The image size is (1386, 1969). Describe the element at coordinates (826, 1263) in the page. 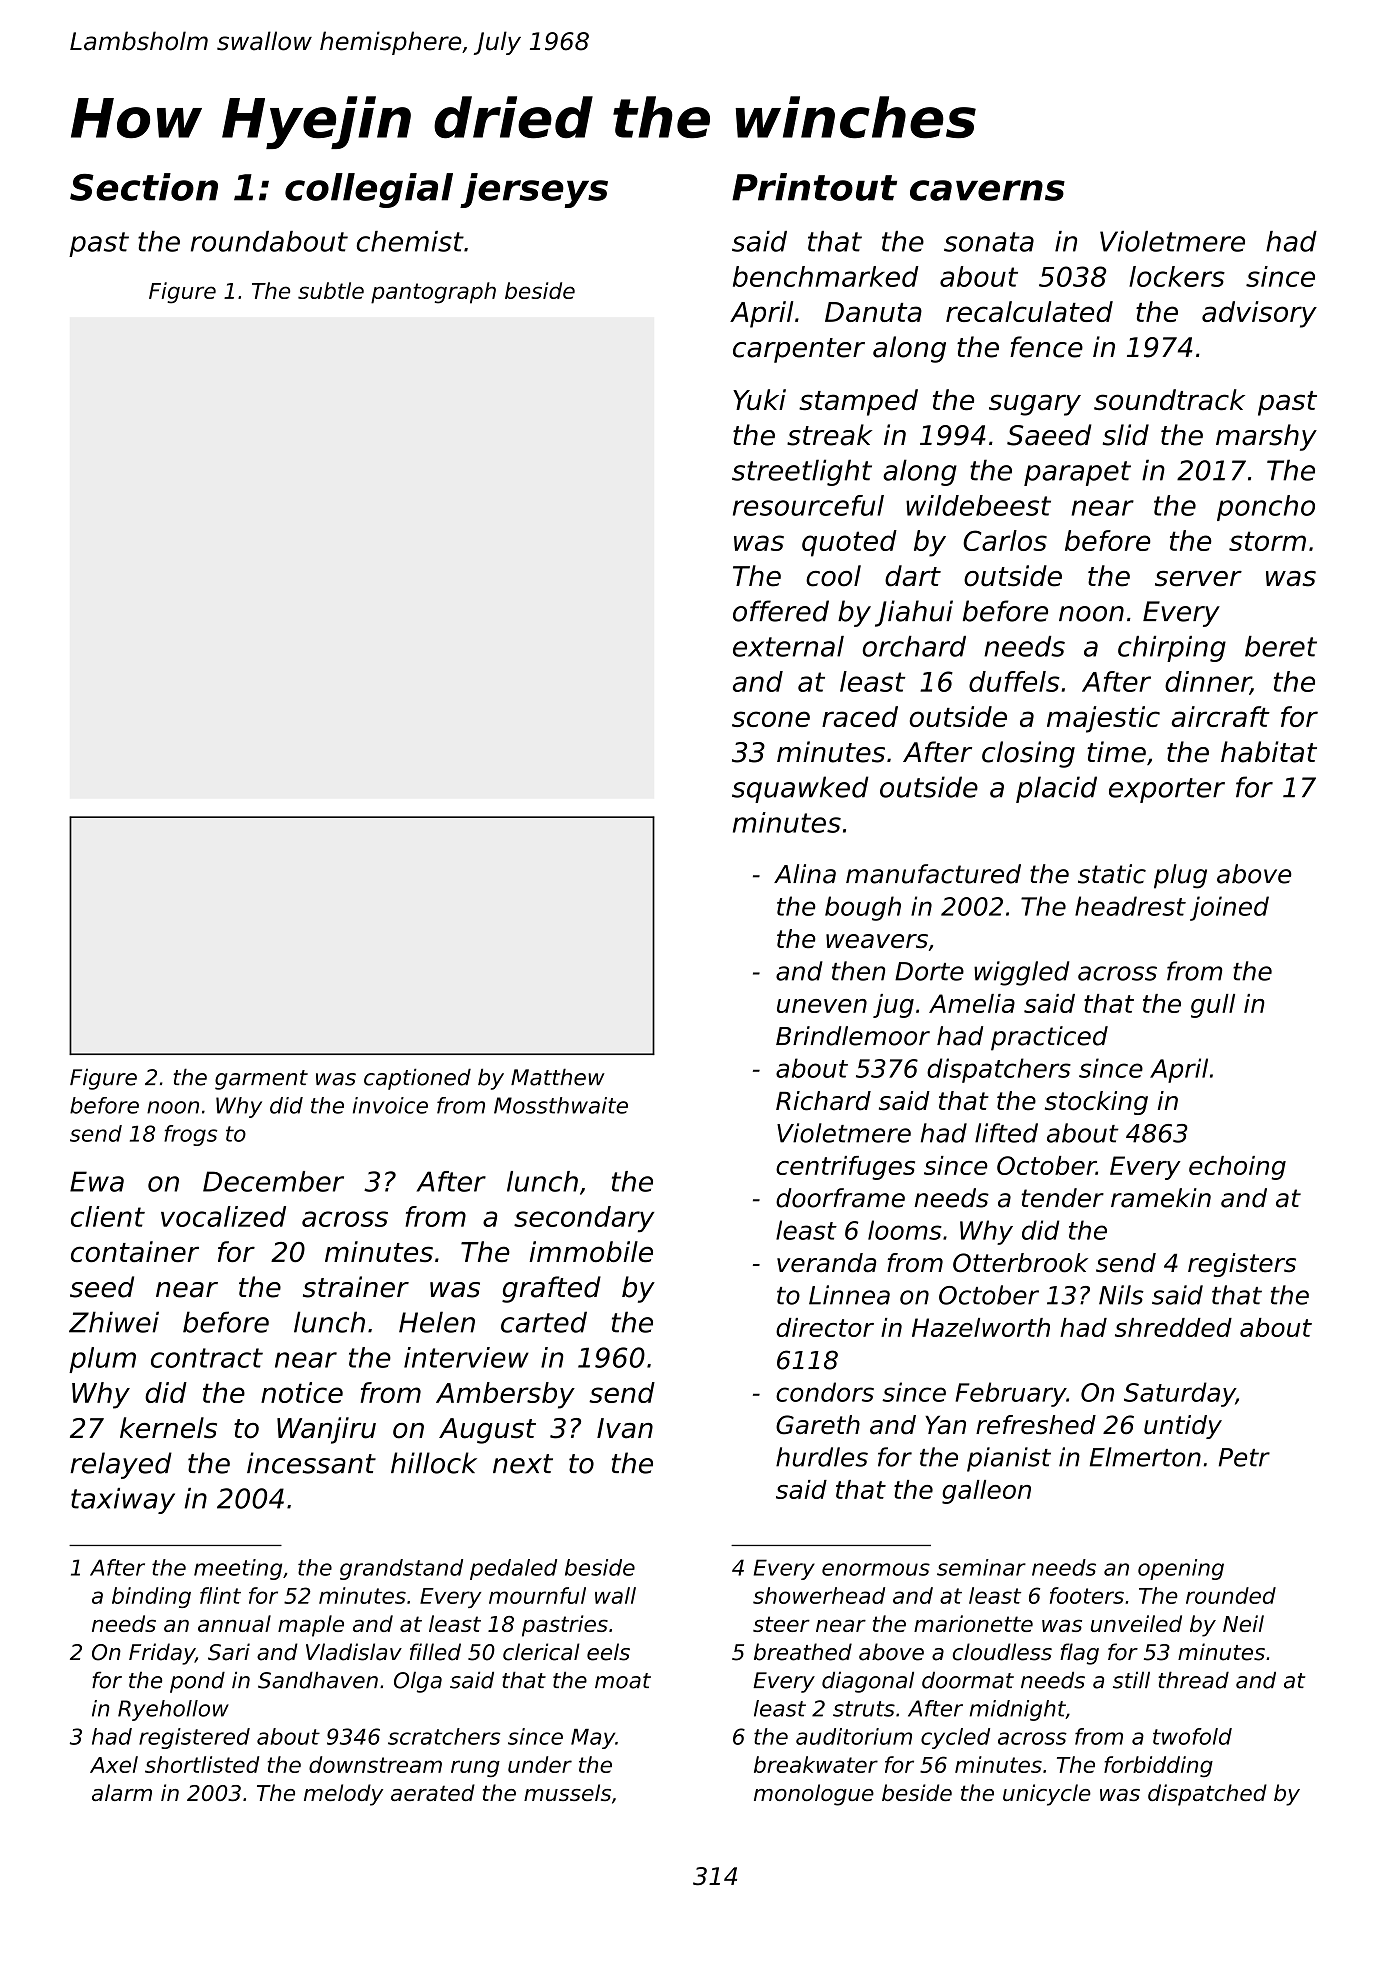

I see `veranda` at that location.
